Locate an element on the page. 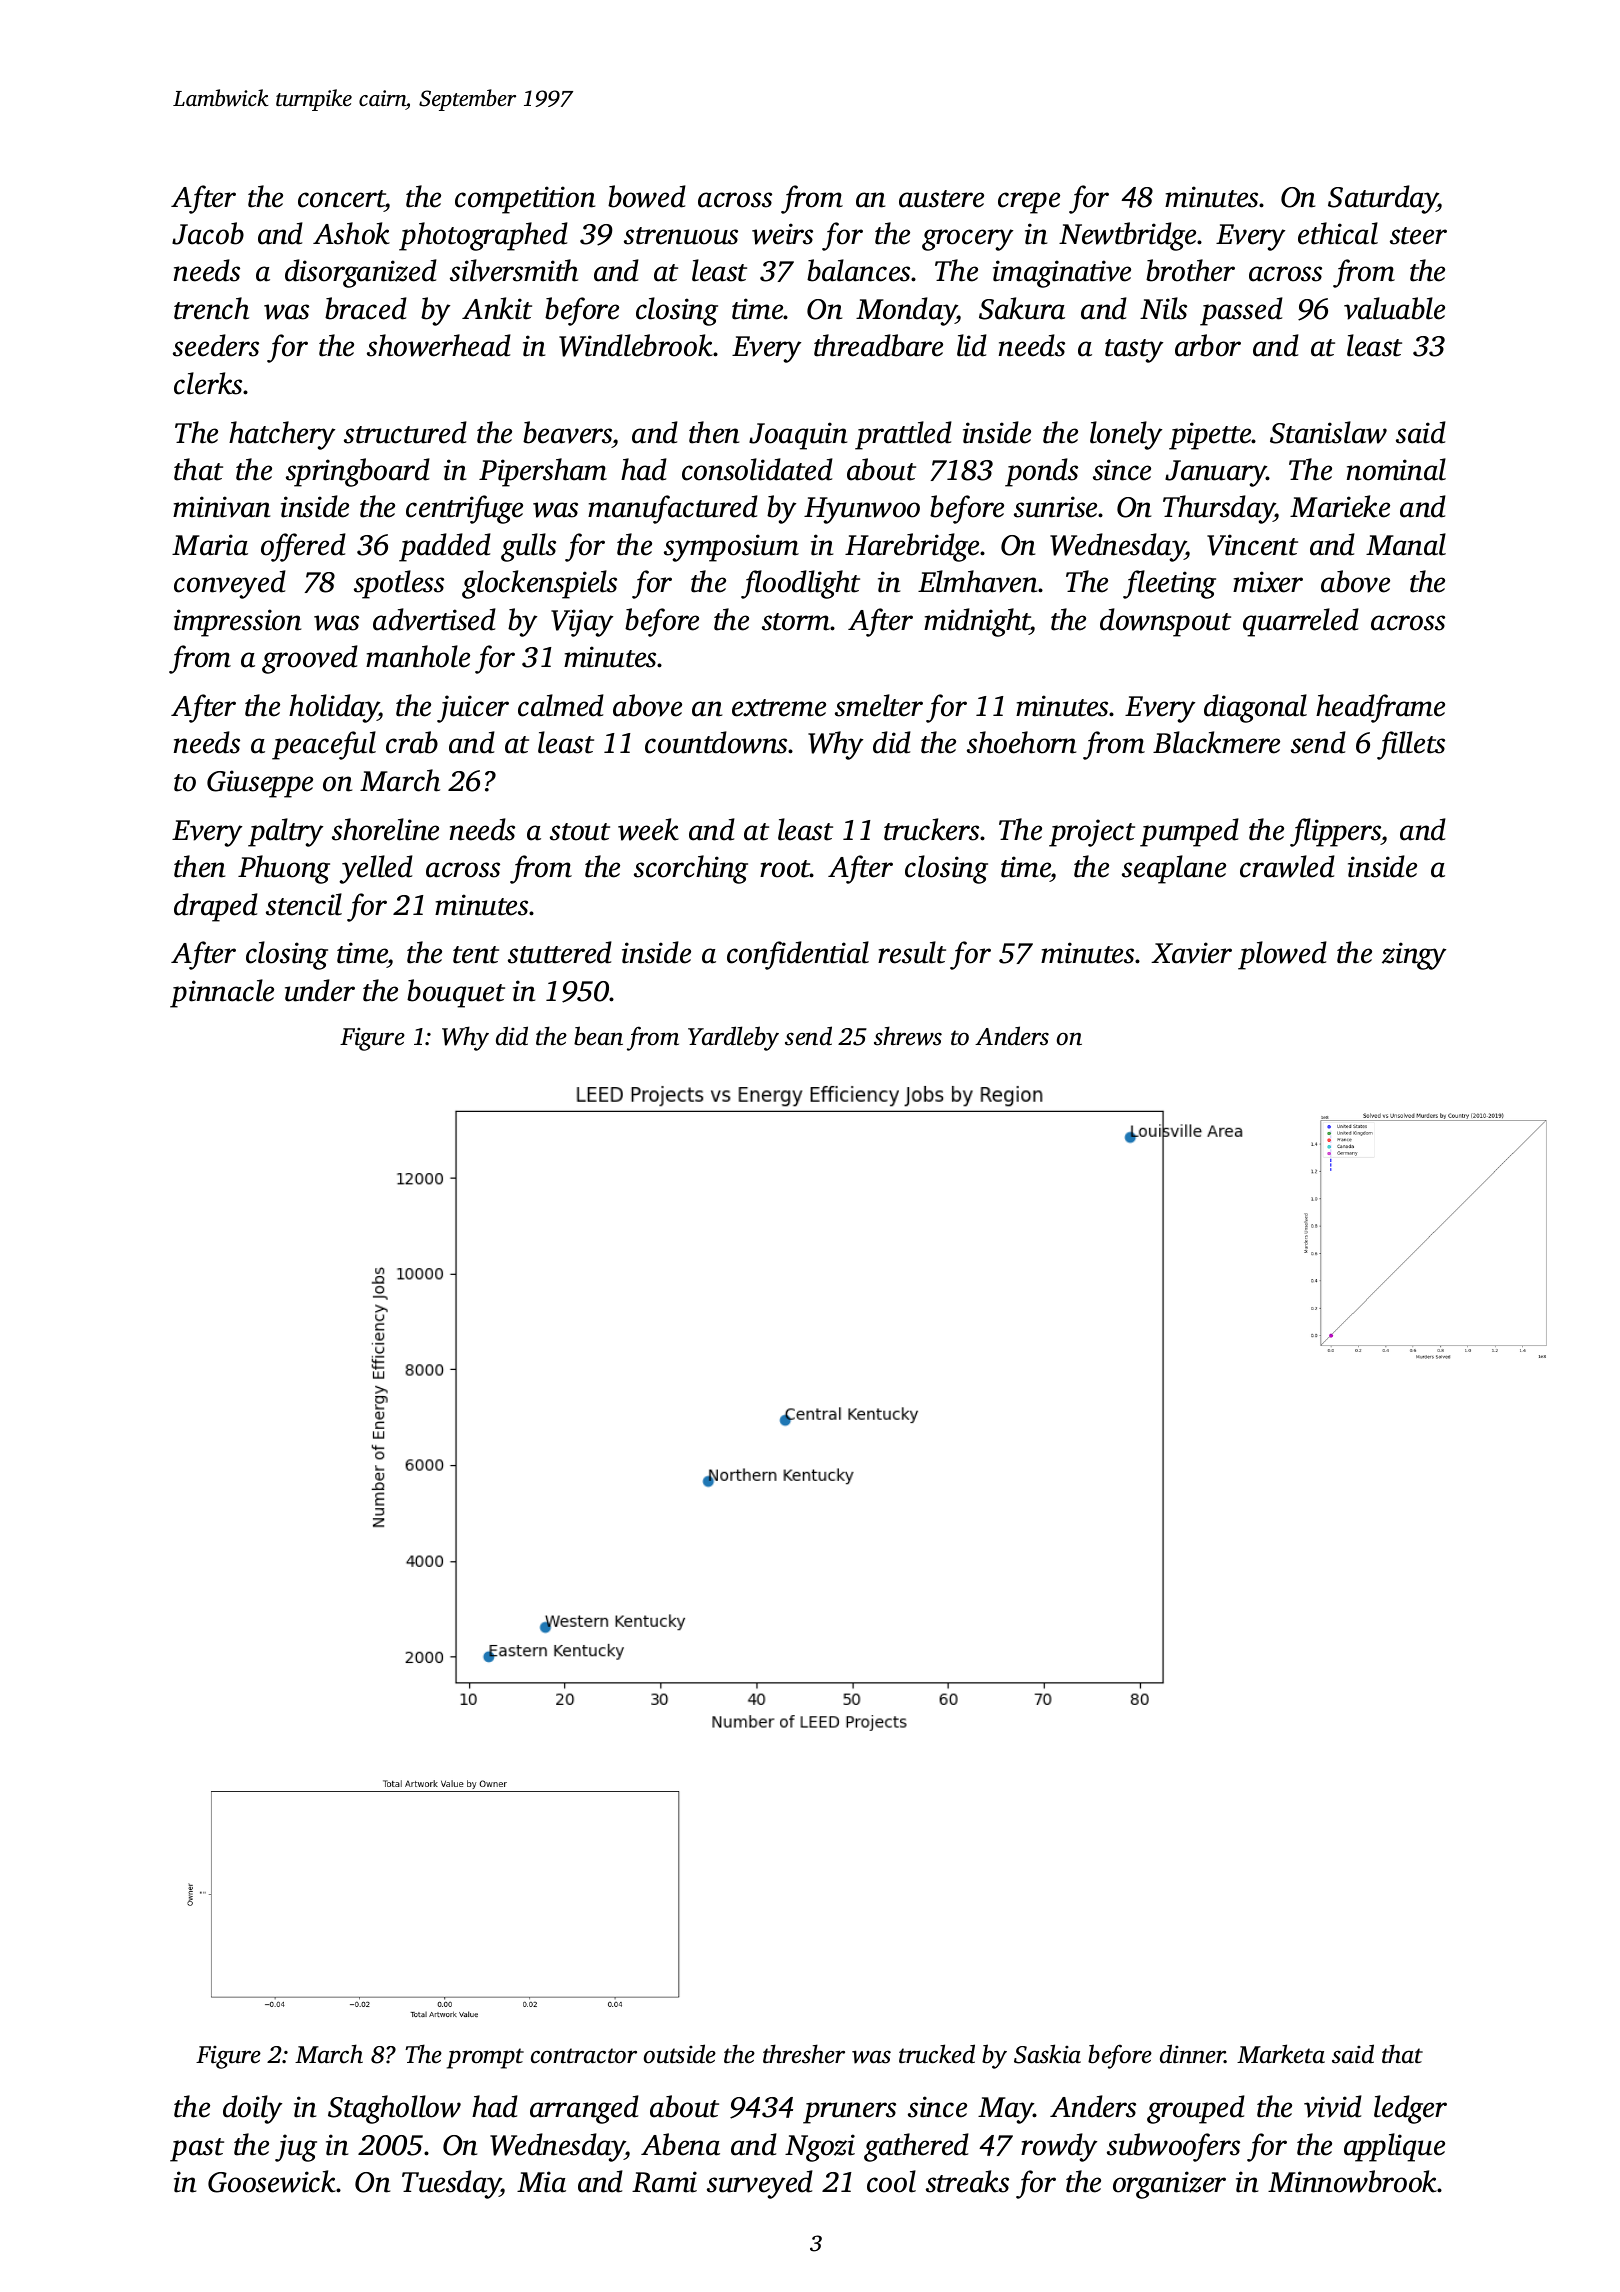 The image size is (1620, 2292). Marketa is located at coordinates (1281, 2054).
